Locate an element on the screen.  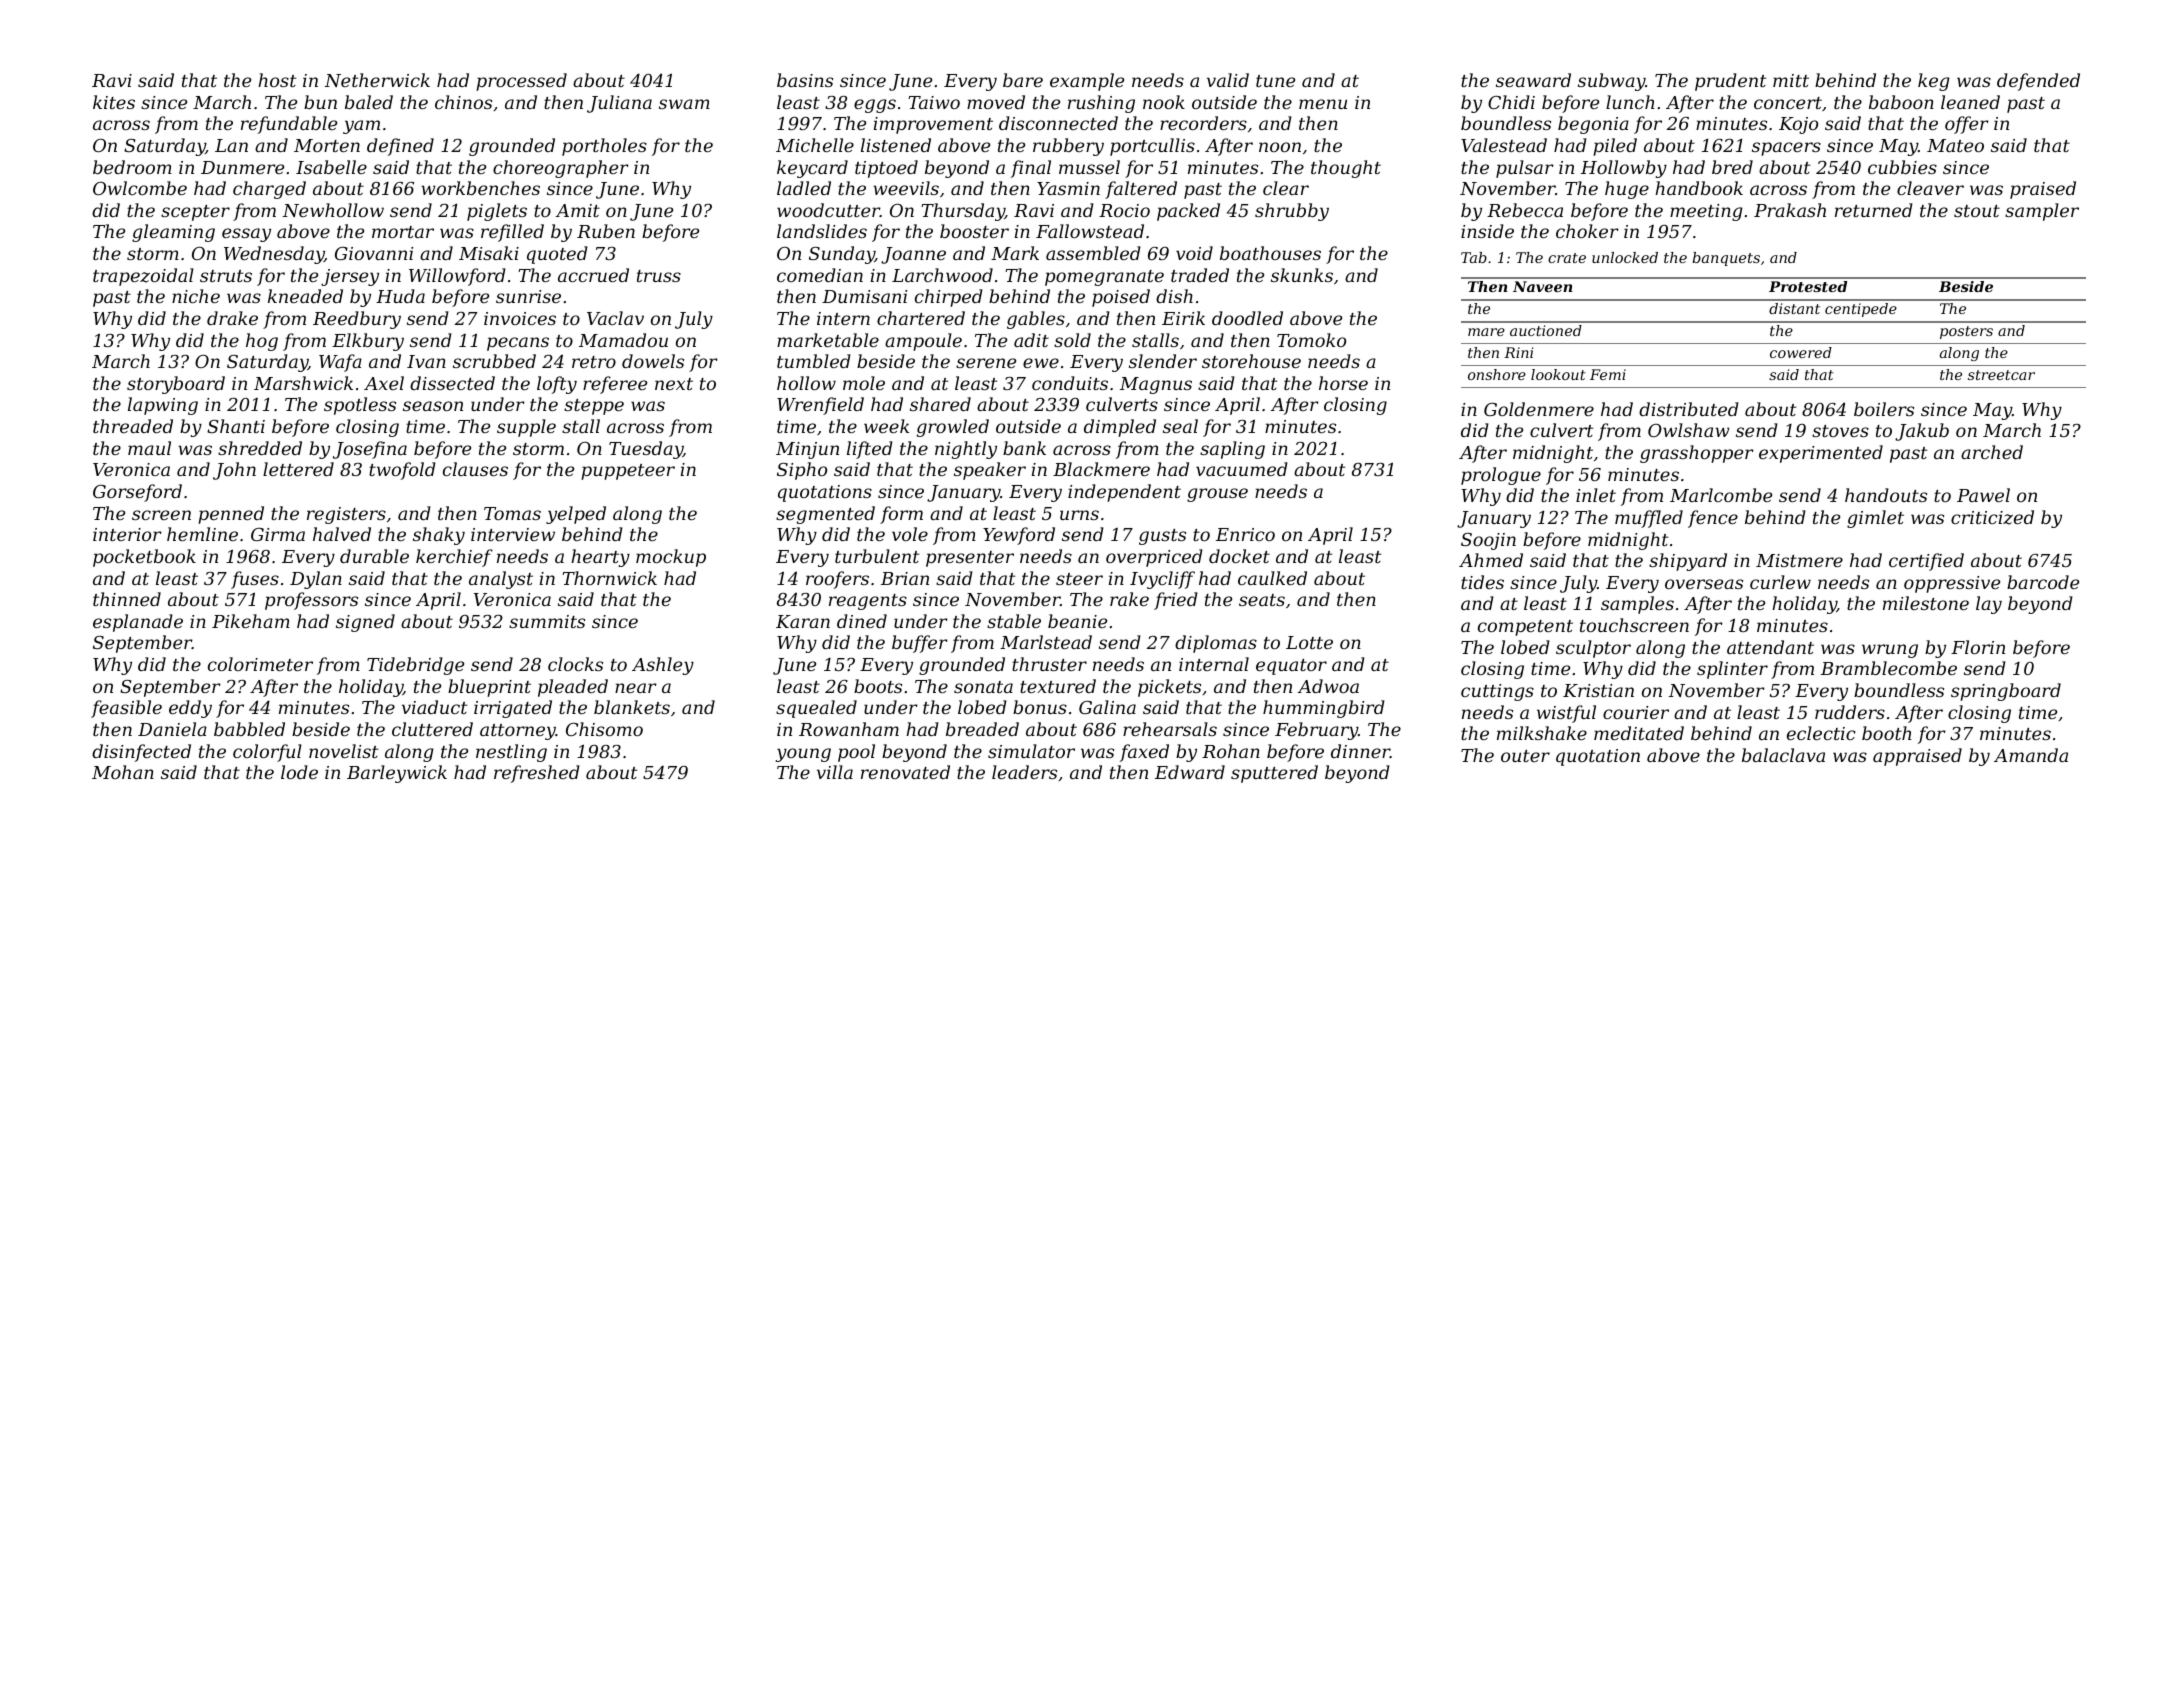
seal is located at coordinates (1180, 426).
